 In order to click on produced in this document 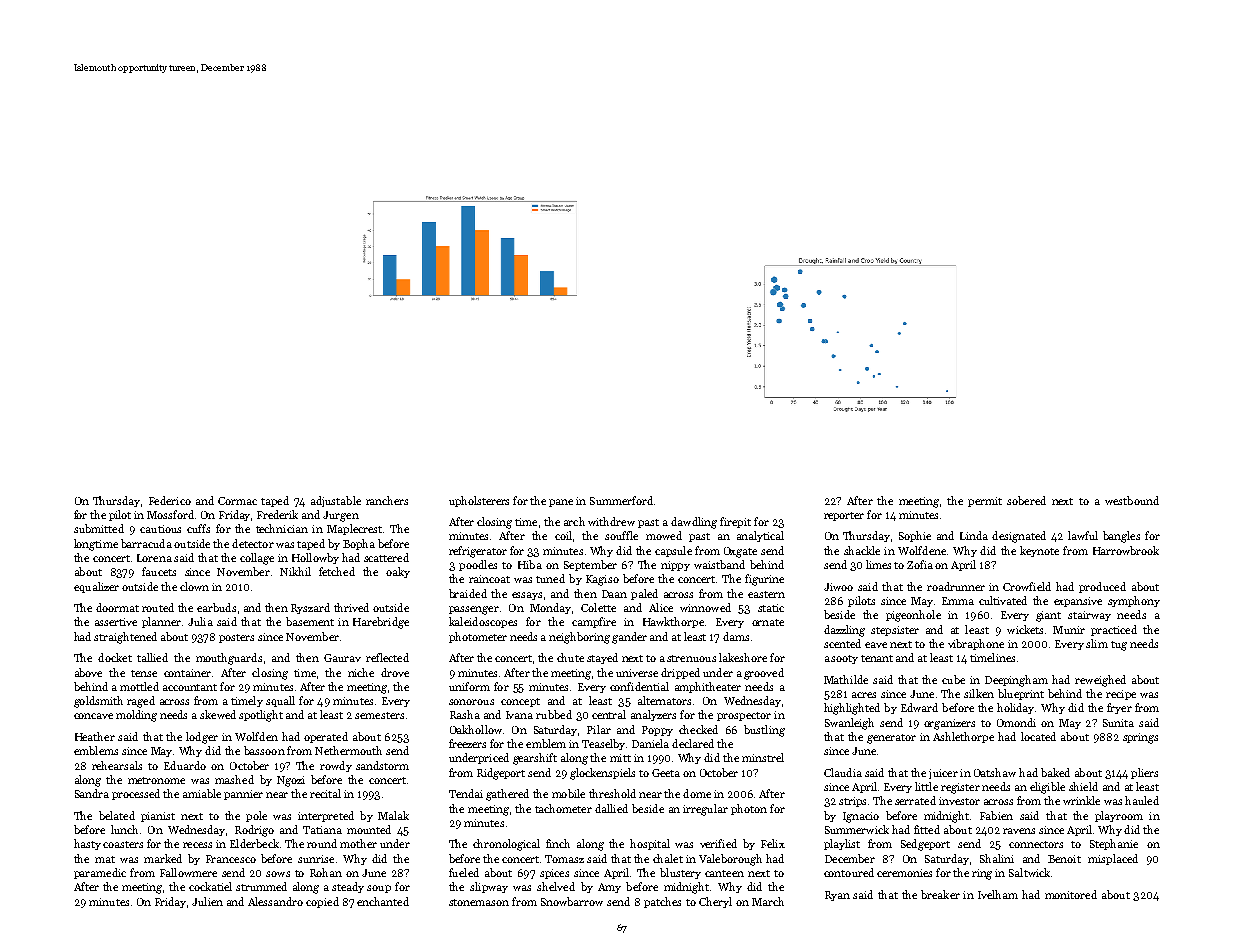, I will do `click(1102, 587)`.
